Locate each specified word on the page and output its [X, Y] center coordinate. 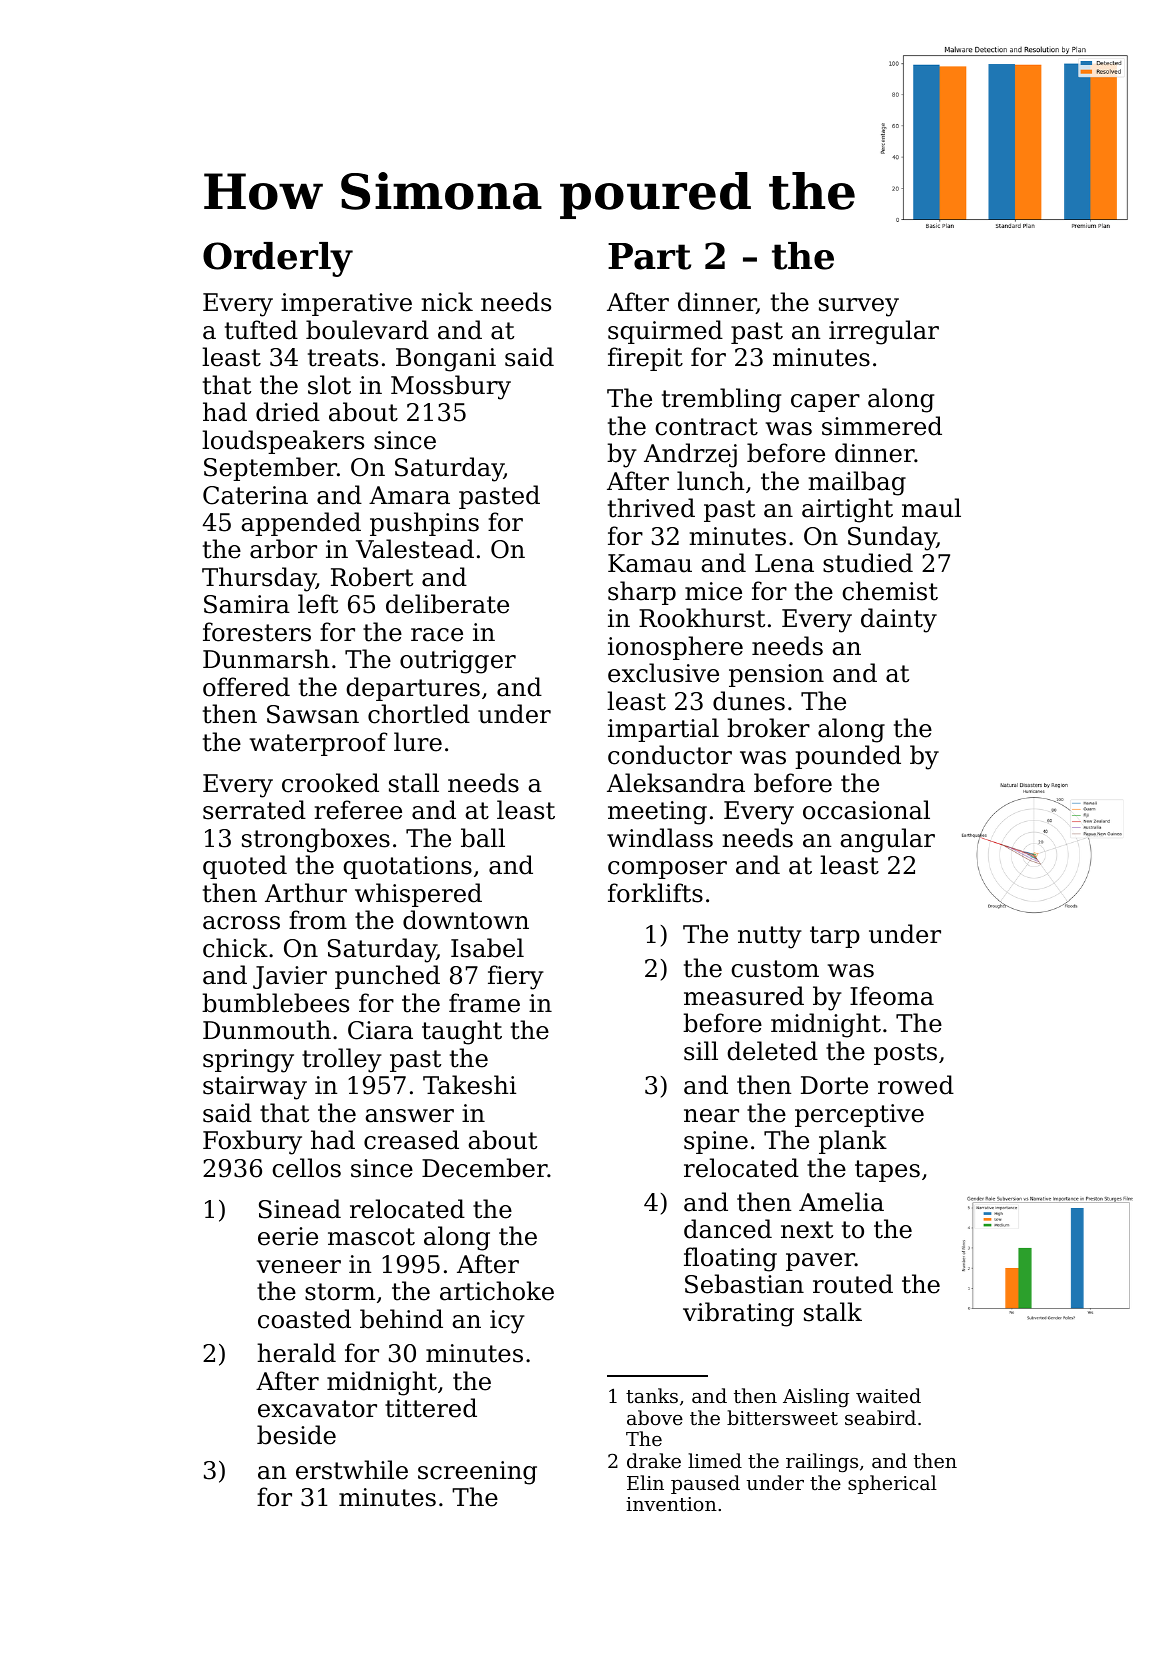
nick [447, 302]
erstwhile [352, 1470]
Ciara [380, 1030]
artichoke [497, 1291]
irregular [884, 332]
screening [477, 1473]
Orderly [278, 259]
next [807, 1230]
